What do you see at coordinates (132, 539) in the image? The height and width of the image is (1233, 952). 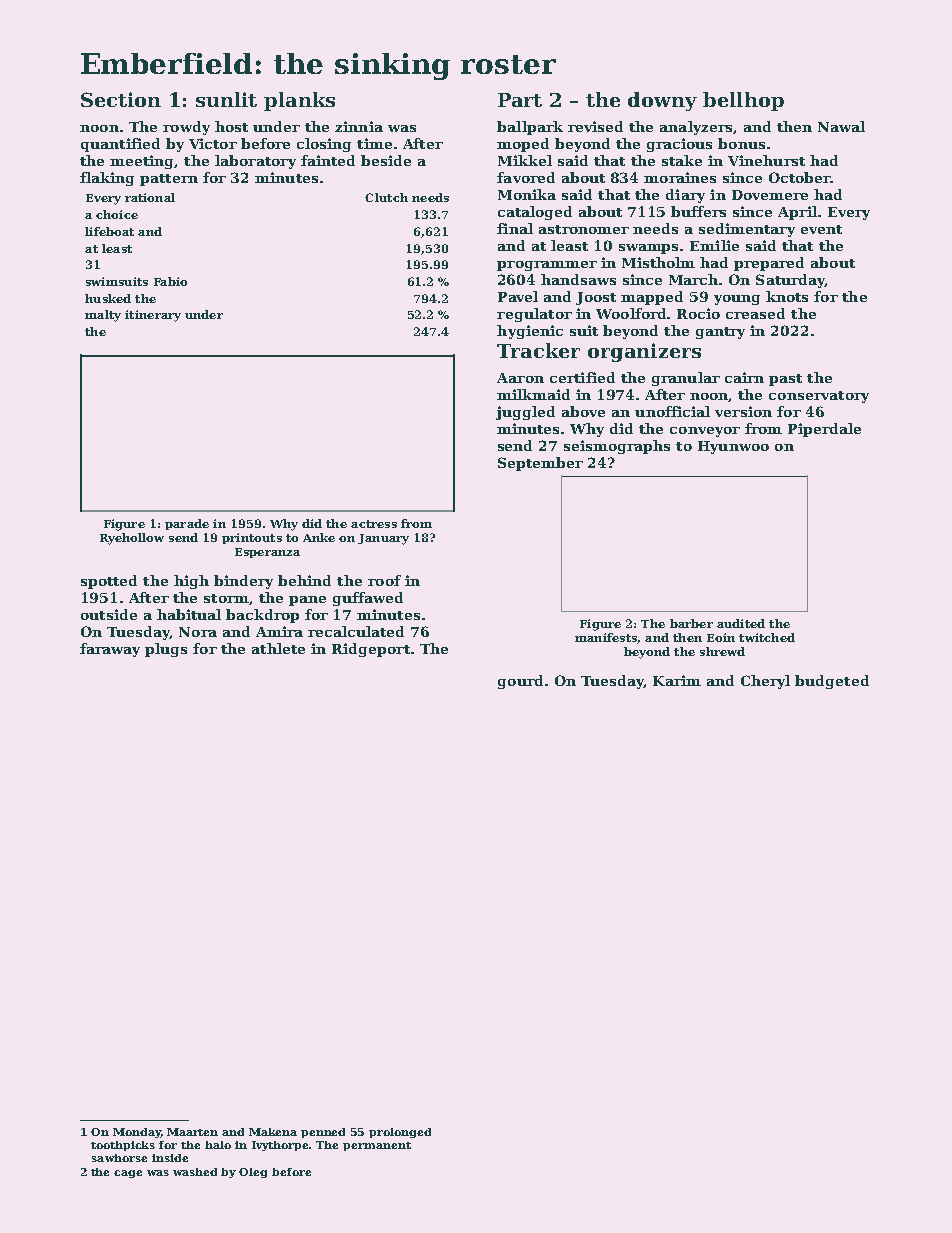 I see `Ryehollow` at bounding box center [132, 539].
